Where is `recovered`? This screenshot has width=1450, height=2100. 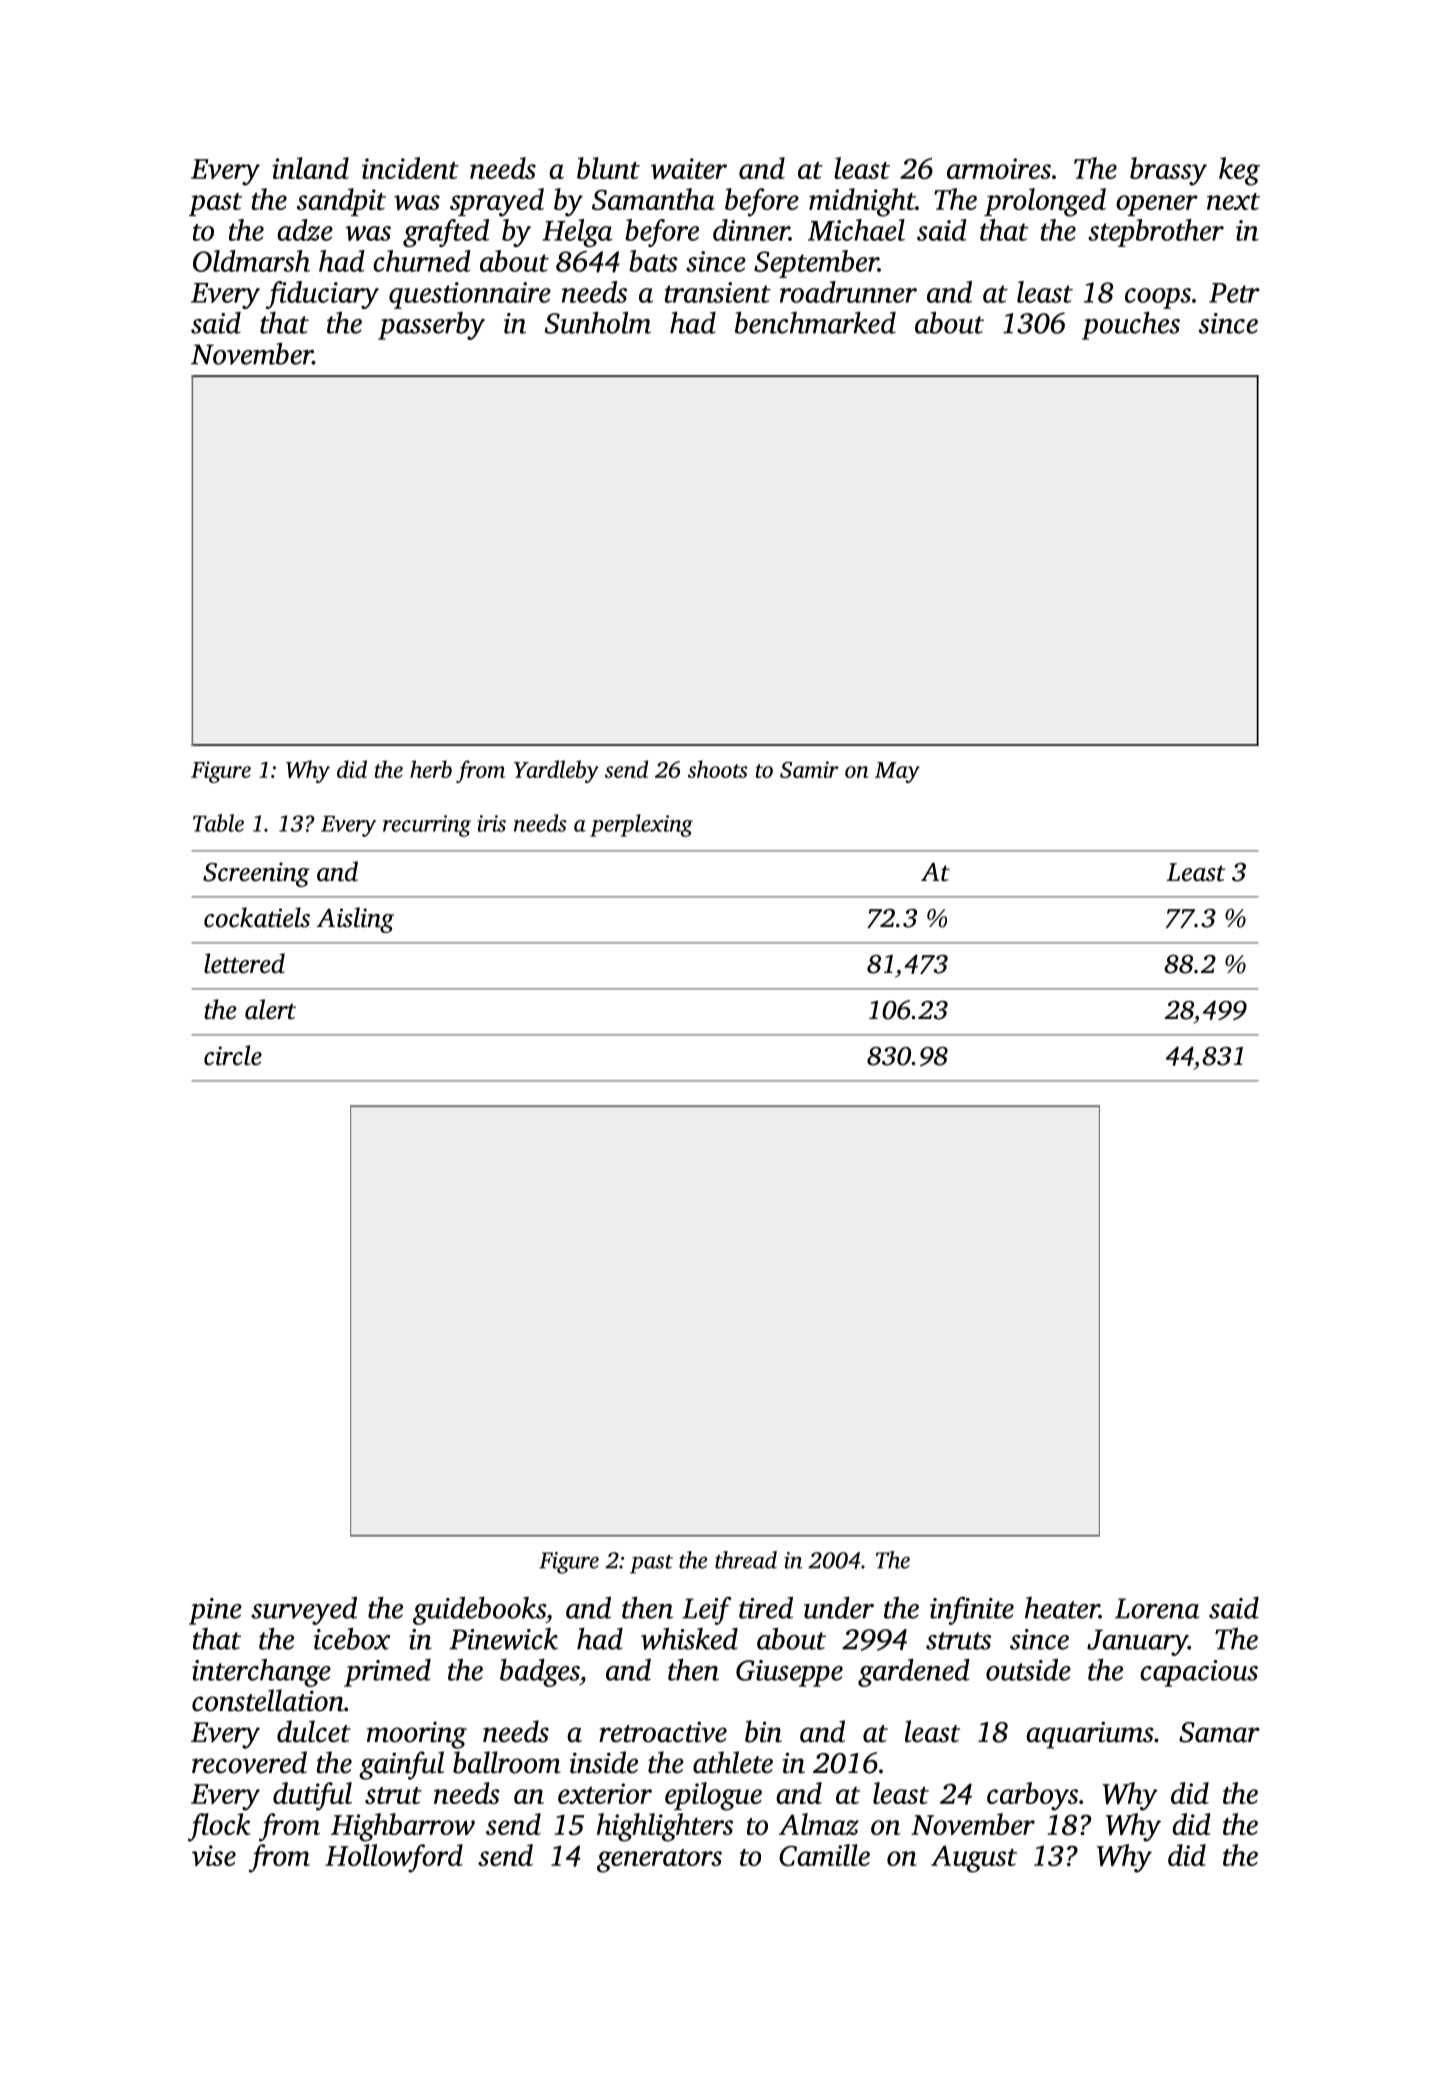 recovered is located at coordinates (249, 1762).
